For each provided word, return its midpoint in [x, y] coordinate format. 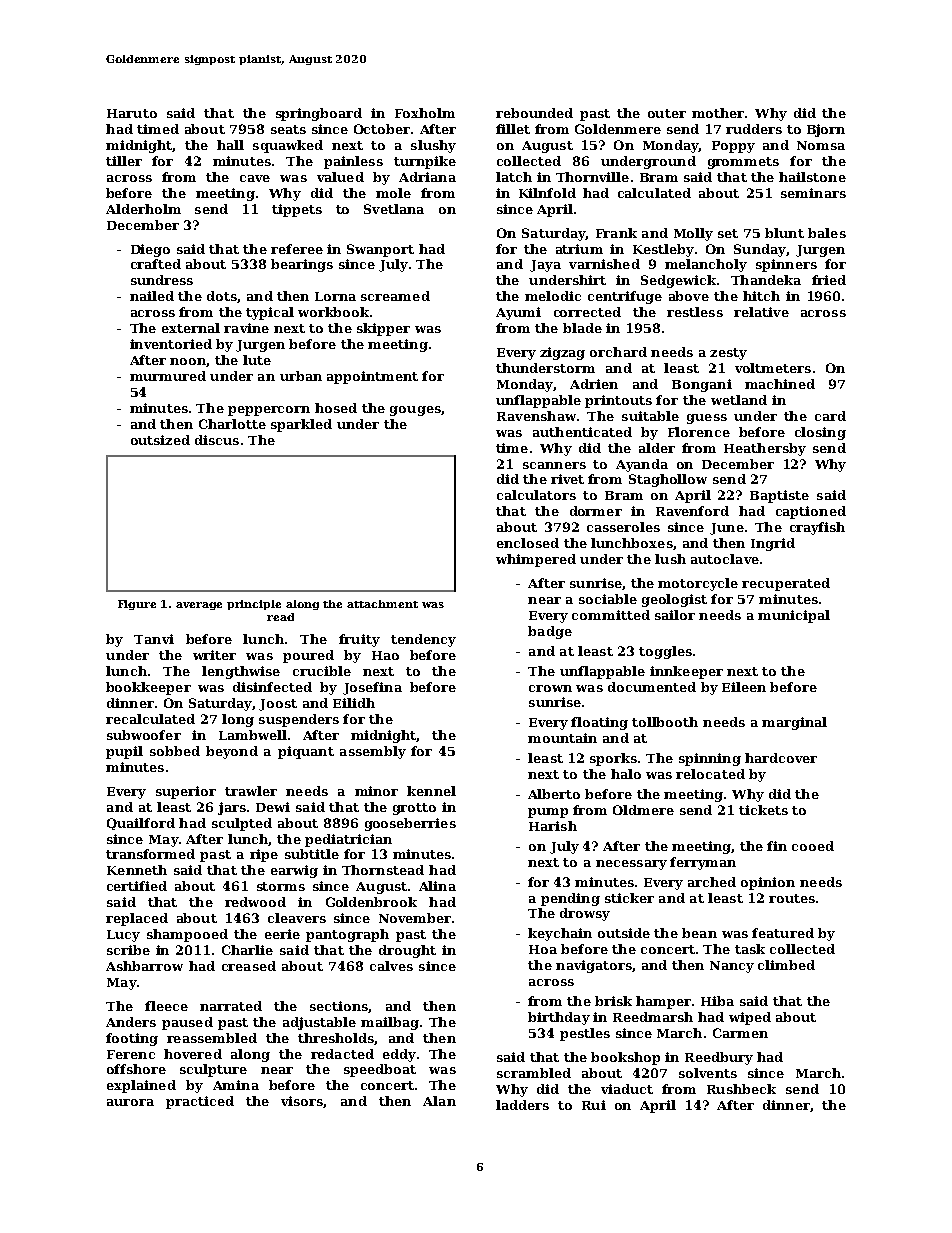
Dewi [273, 807]
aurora [130, 1102]
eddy [399, 1055]
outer [667, 113]
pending [570, 899]
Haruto [132, 113]
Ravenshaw [536, 416]
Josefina [372, 688]
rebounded [534, 113]
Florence [699, 432]
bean [699, 933]
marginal [794, 723]
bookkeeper [148, 688]
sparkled [301, 425]
